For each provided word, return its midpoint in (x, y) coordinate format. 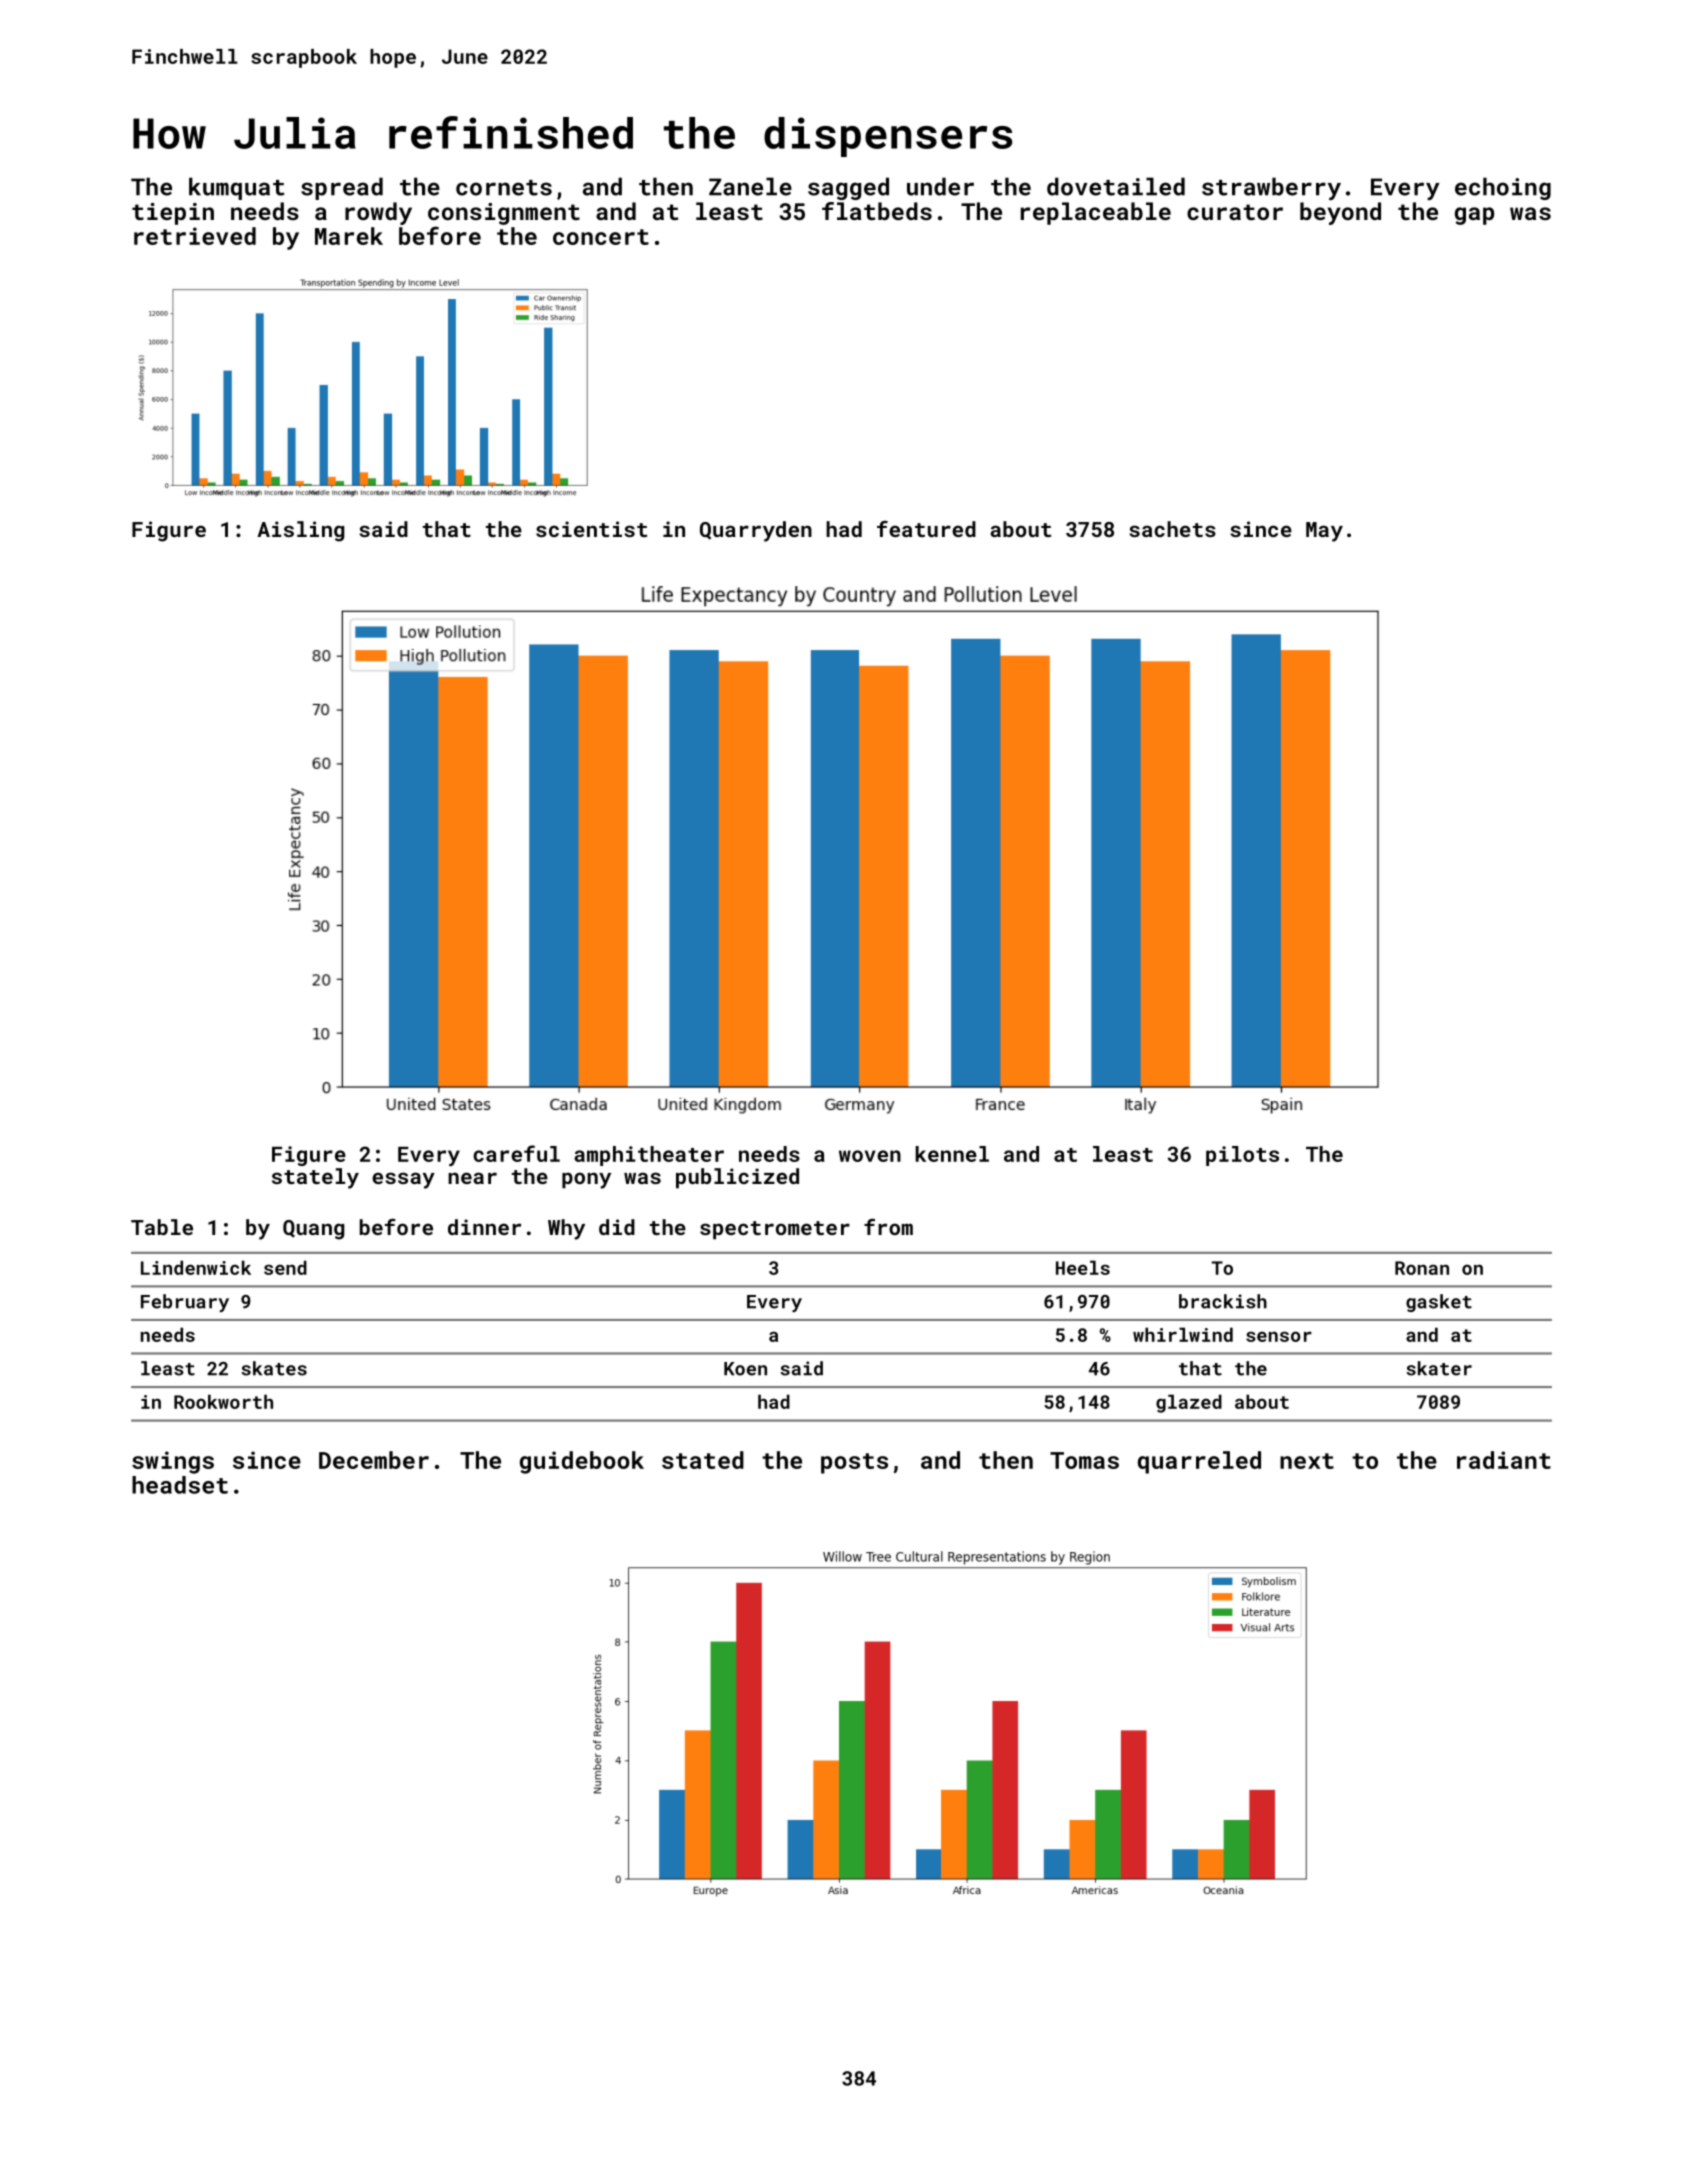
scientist (591, 529)
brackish (1223, 1301)
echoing (1503, 188)
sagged (848, 188)
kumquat (236, 188)
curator (1235, 212)
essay (403, 1180)
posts (854, 1463)
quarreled (1199, 1462)
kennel (952, 1154)
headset (180, 1485)
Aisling (300, 531)
